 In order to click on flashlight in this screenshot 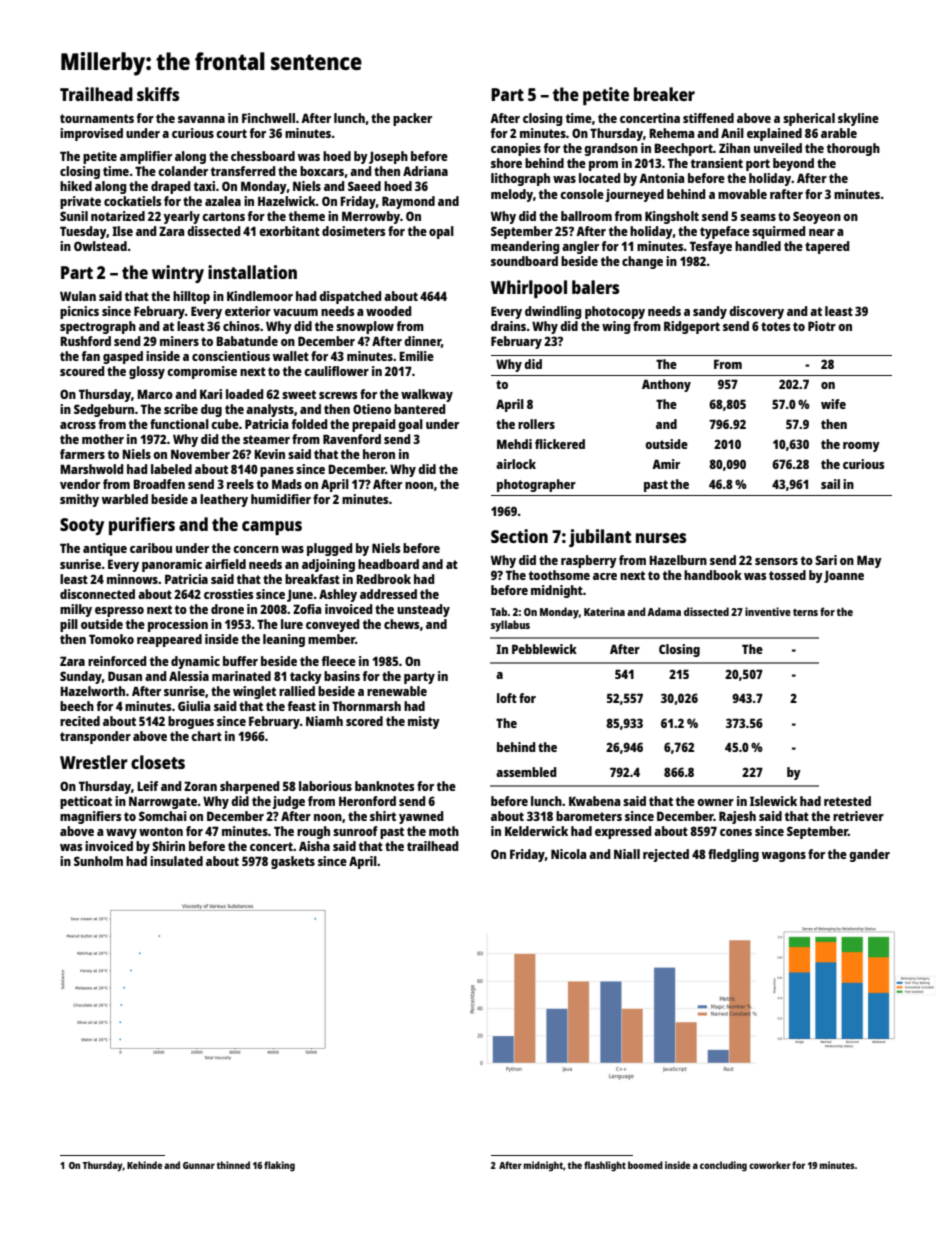, I will do `click(605, 1166)`.
